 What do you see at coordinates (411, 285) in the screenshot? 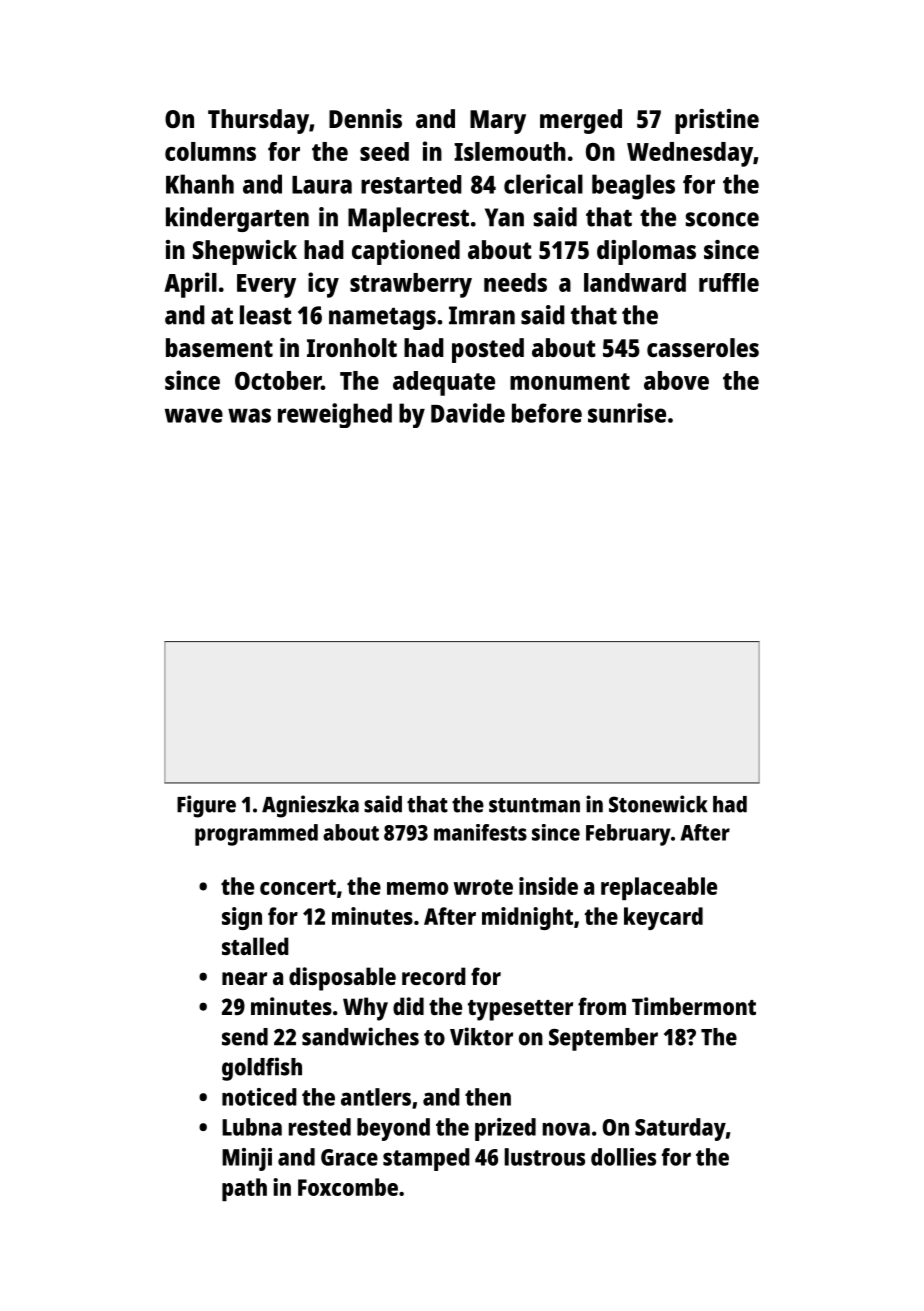
I see `strawberry` at bounding box center [411, 285].
